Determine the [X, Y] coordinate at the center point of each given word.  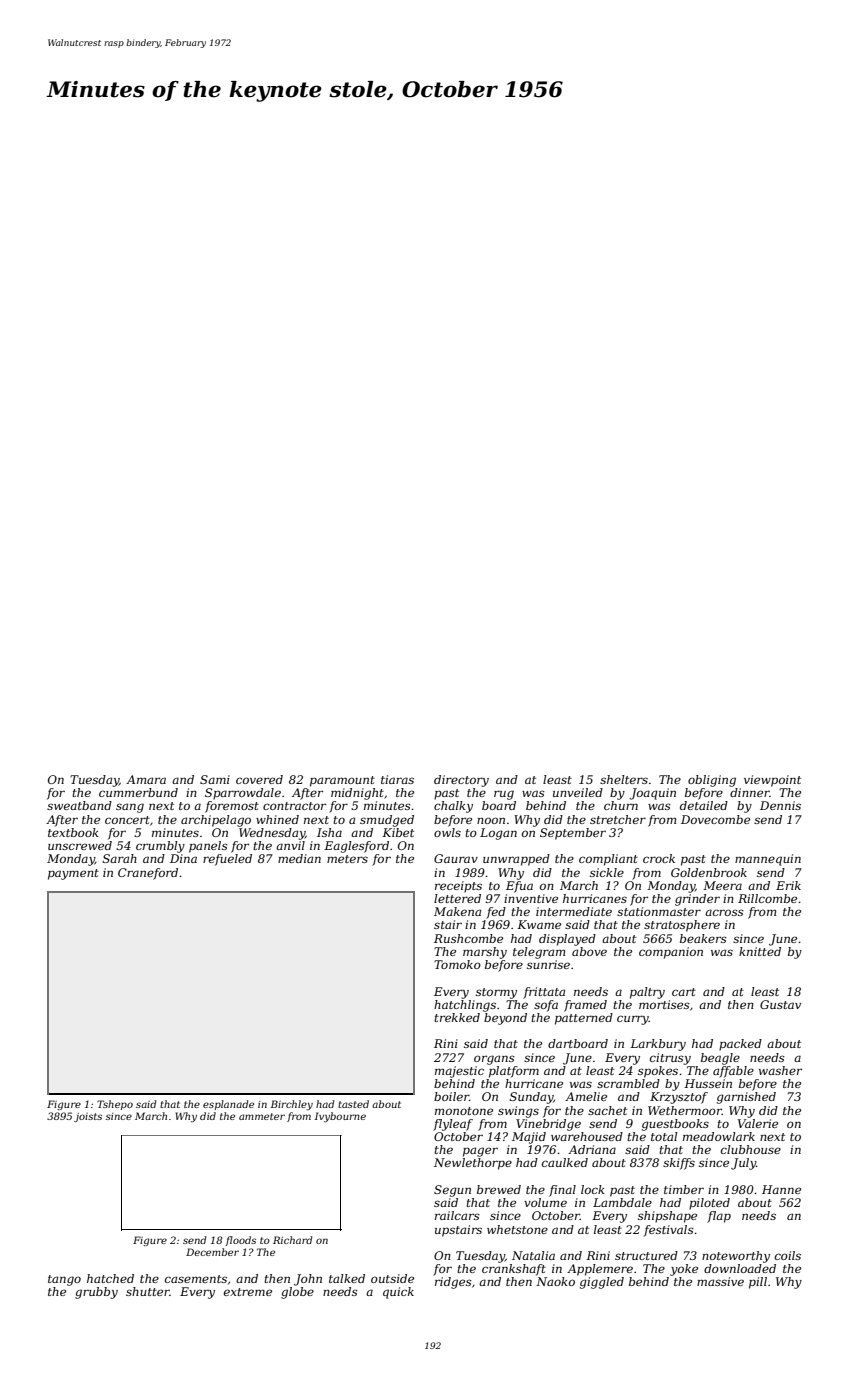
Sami [215, 779]
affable [733, 1072]
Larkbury [658, 1045]
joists [88, 1117]
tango [64, 1280]
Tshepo [115, 1105]
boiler [451, 1096]
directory [461, 781]
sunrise [548, 964]
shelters [624, 779]
